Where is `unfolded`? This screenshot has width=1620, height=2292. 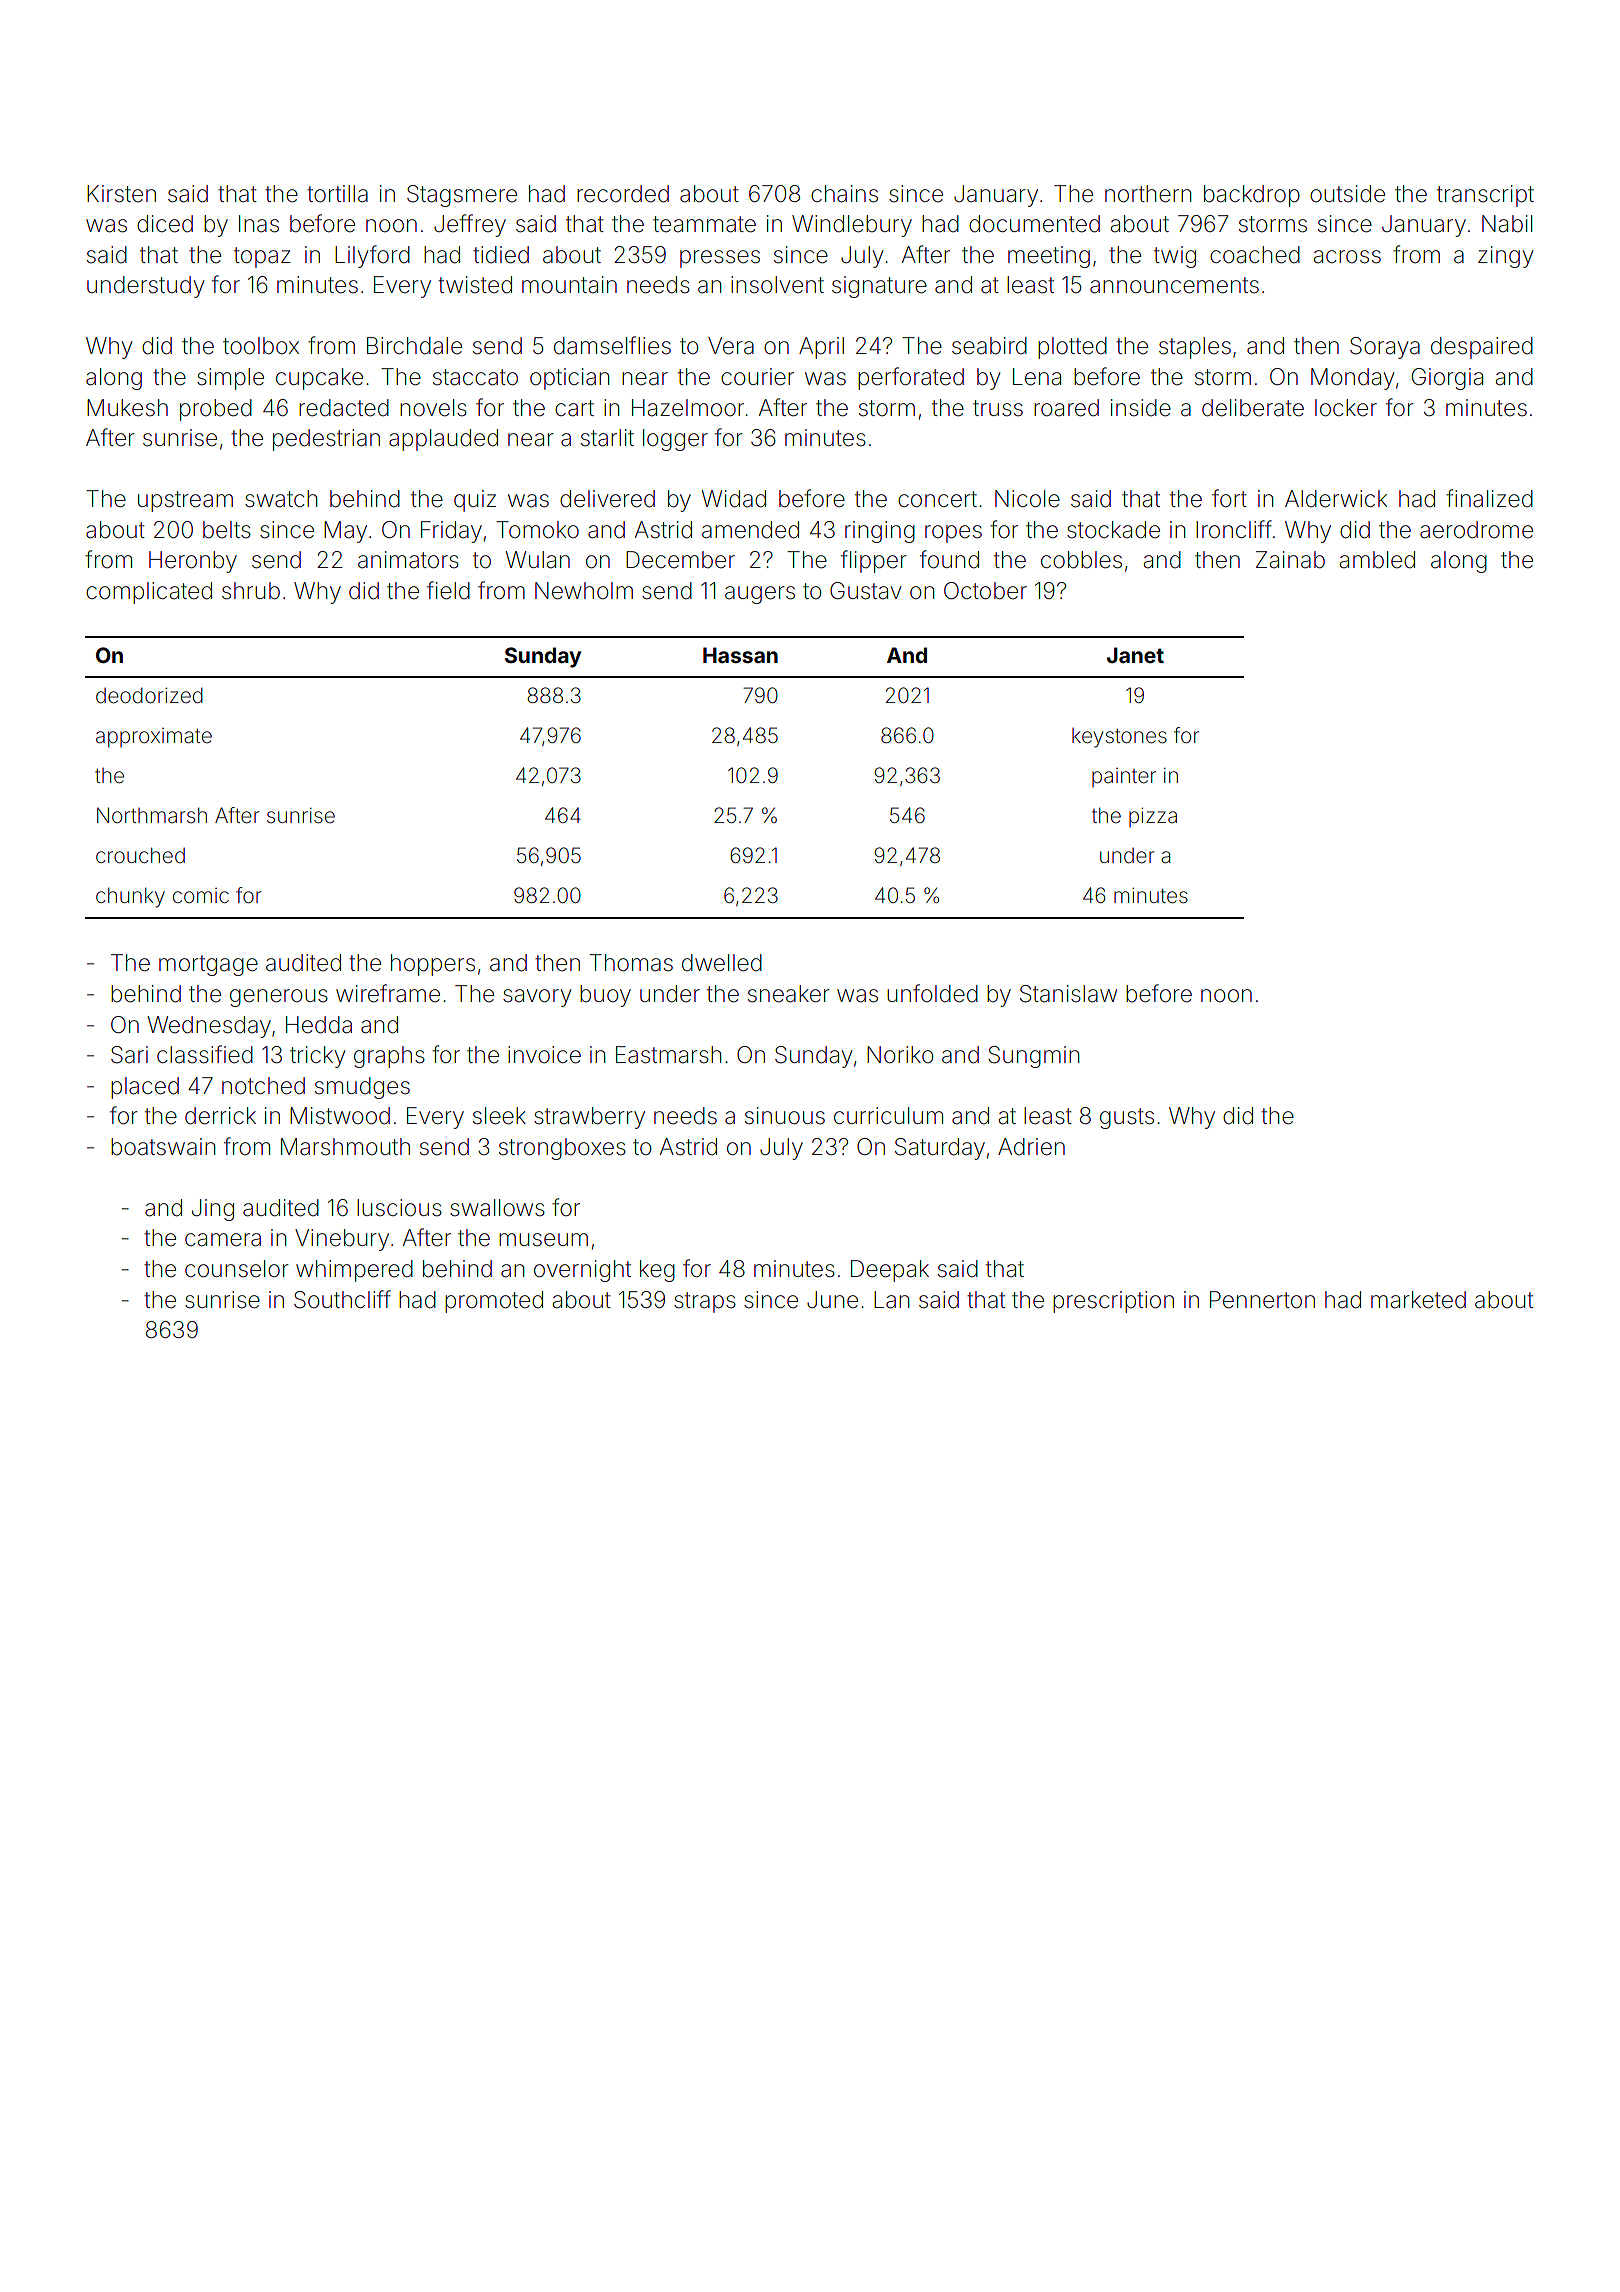
unfolded is located at coordinates (932, 993).
